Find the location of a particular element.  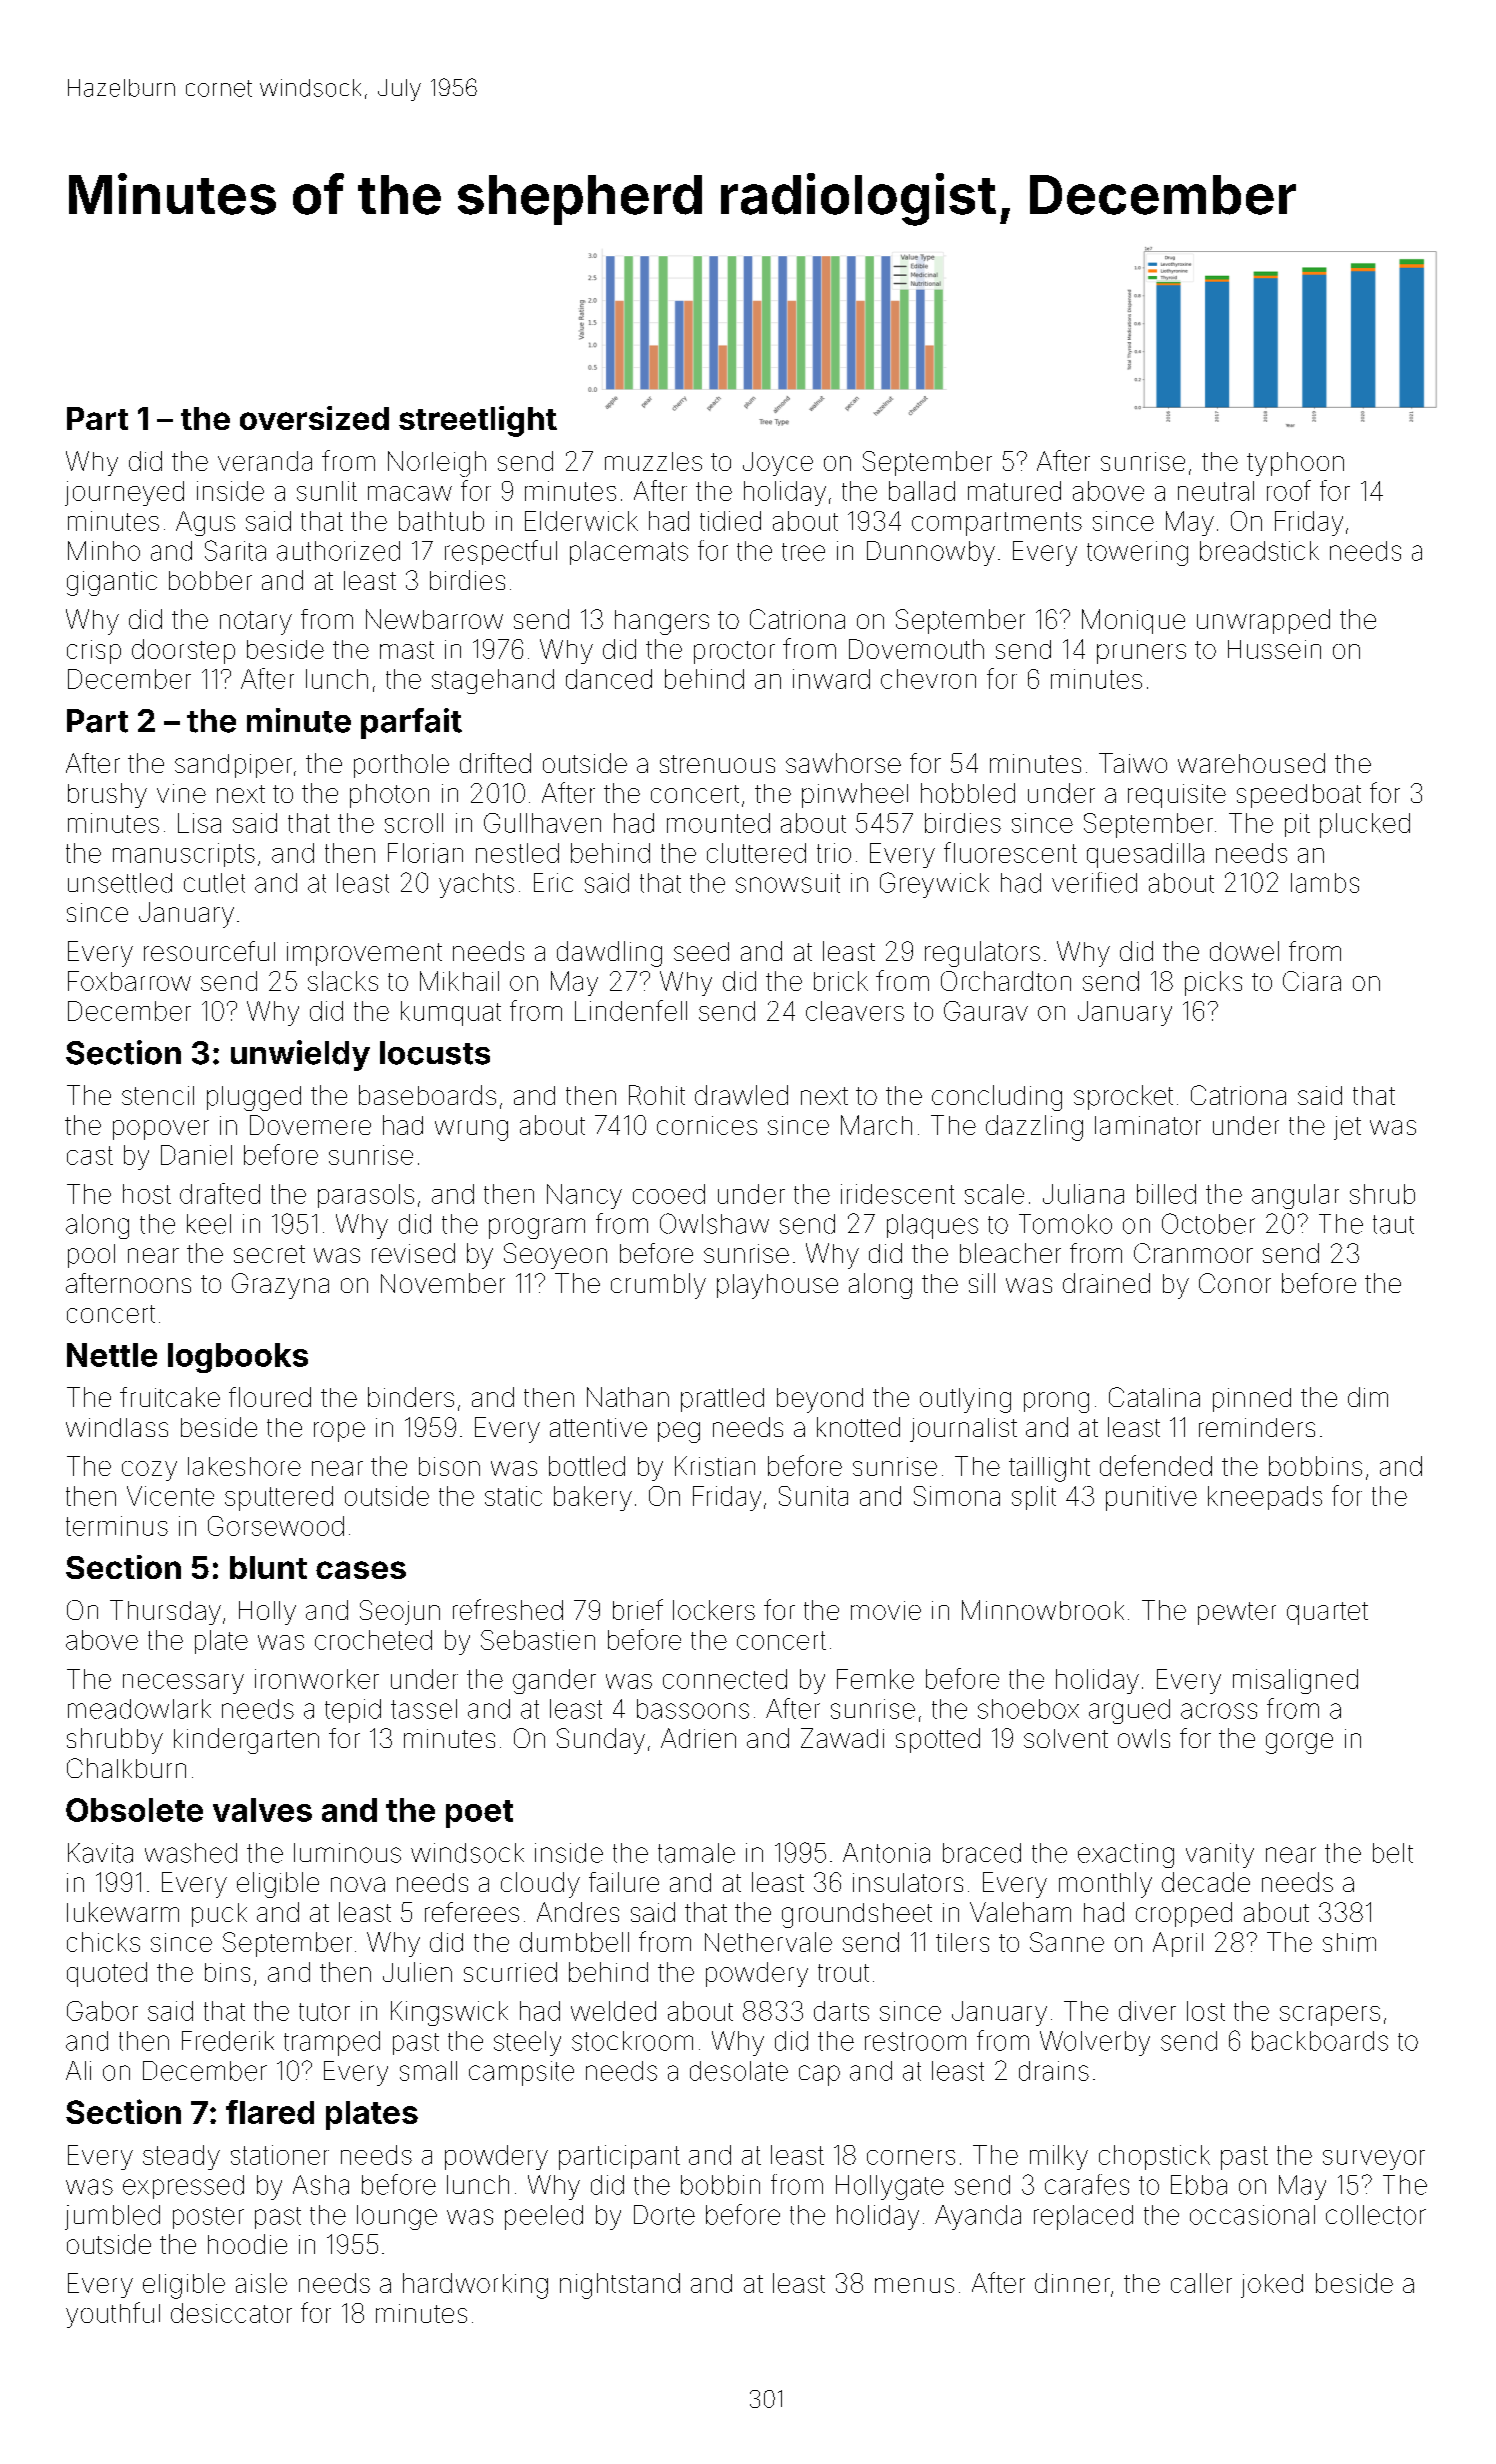

stagehand is located at coordinates (493, 681).
